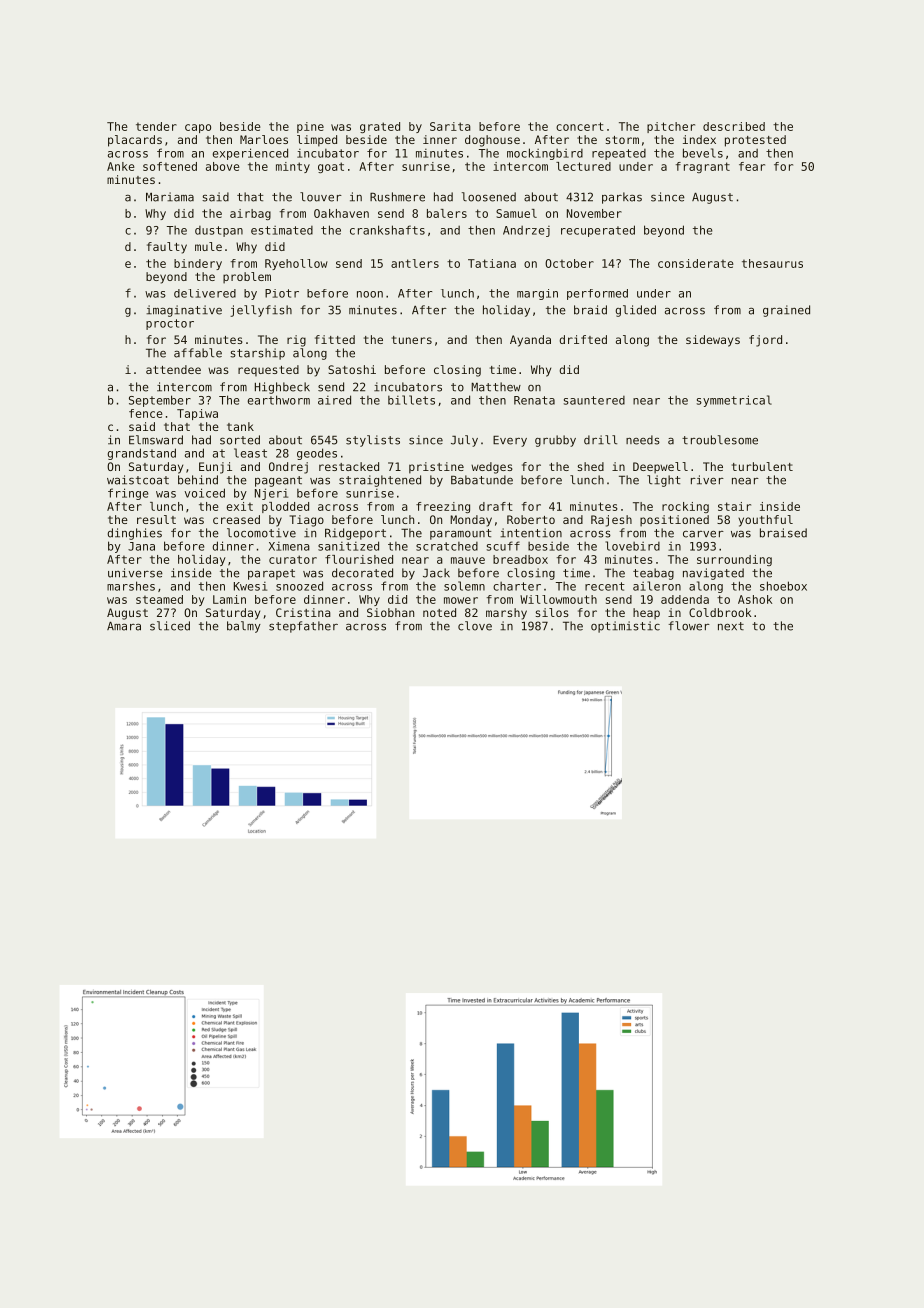 The image size is (924, 1308). I want to click on grated, so click(380, 127).
